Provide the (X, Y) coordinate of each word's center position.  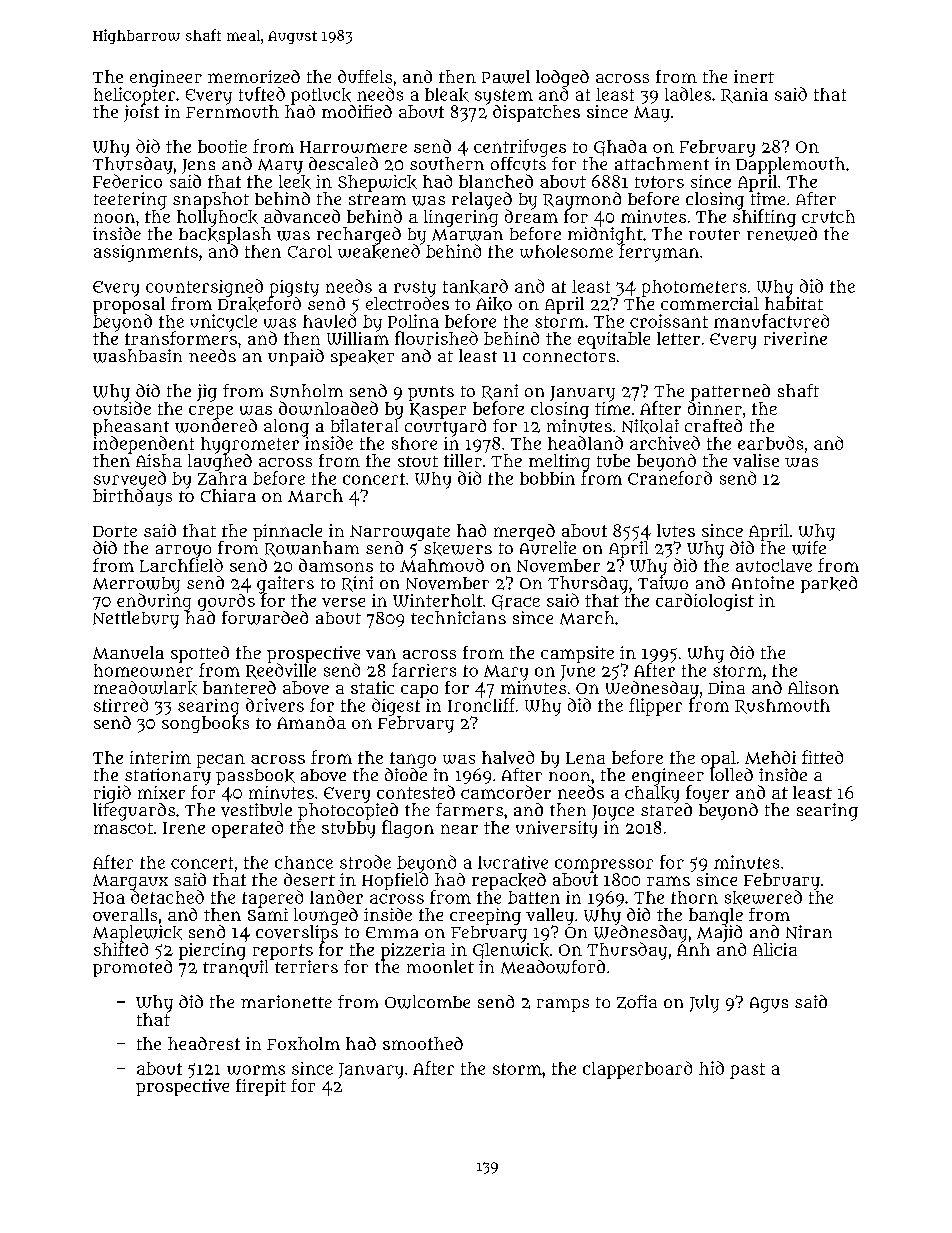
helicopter (134, 96)
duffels (365, 76)
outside (122, 408)
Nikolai (650, 426)
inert (754, 76)
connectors (569, 356)
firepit (261, 1087)
